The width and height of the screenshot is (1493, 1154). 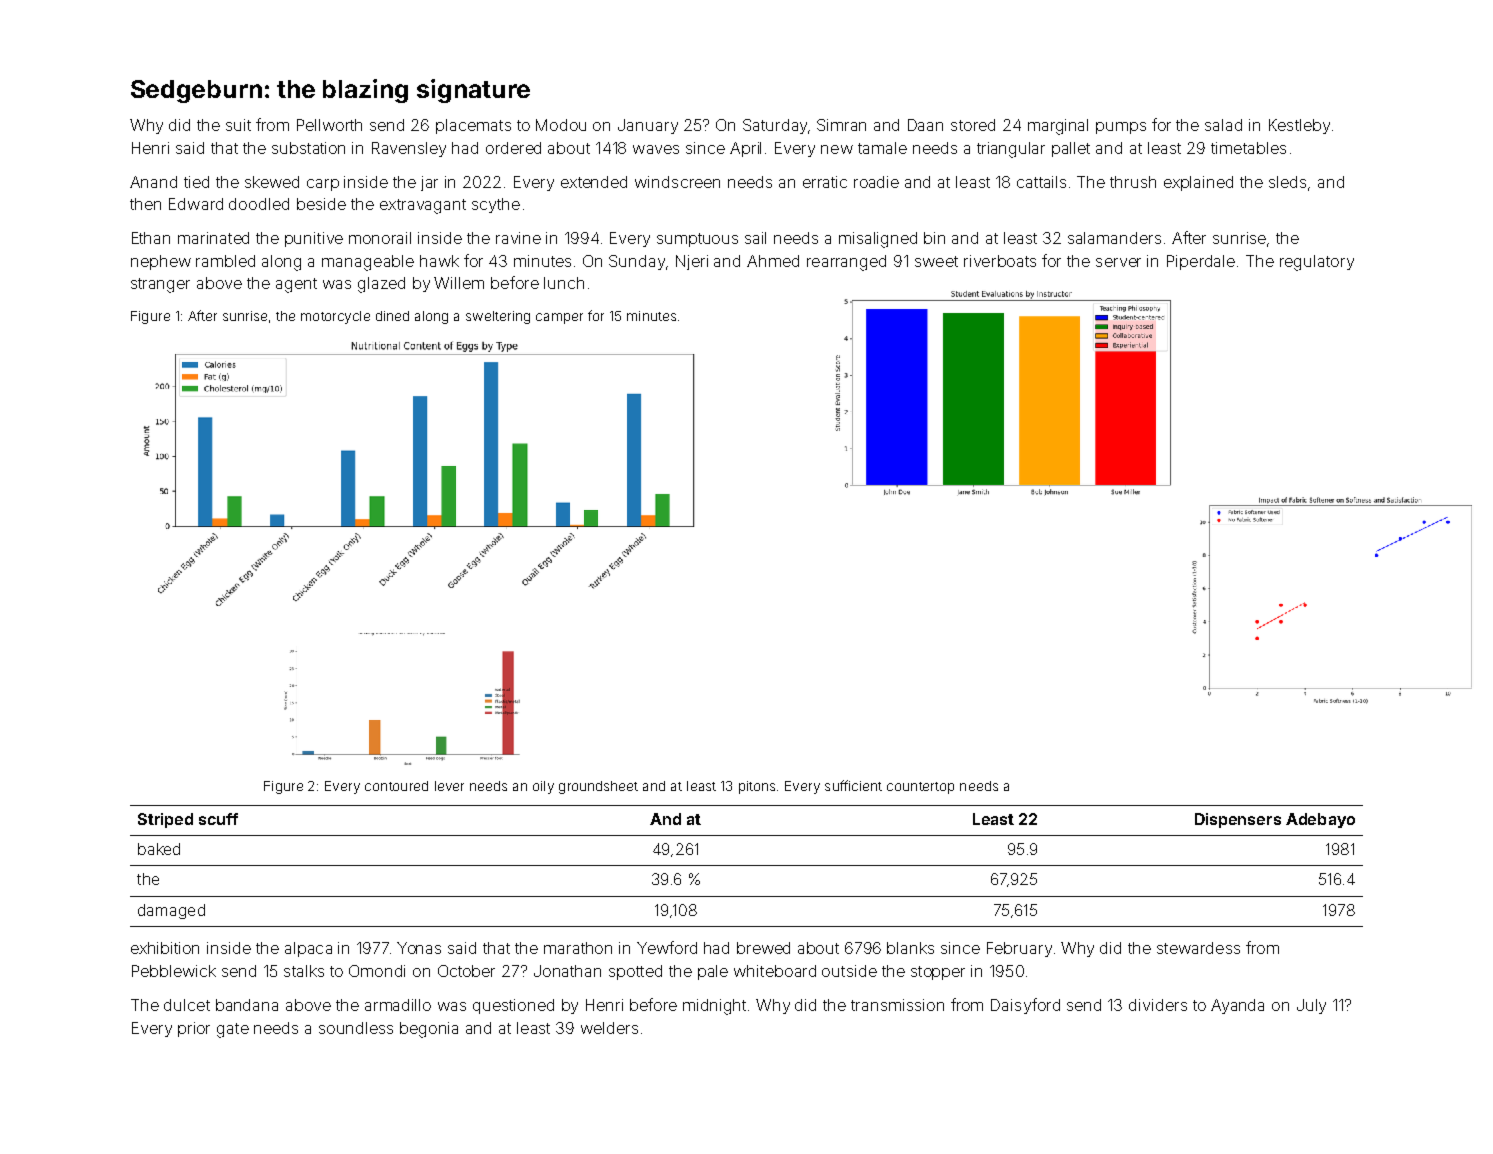 What do you see at coordinates (1237, 1006) in the screenshot?
I see `Ayanda` at bounding box center [1237, 1006].
